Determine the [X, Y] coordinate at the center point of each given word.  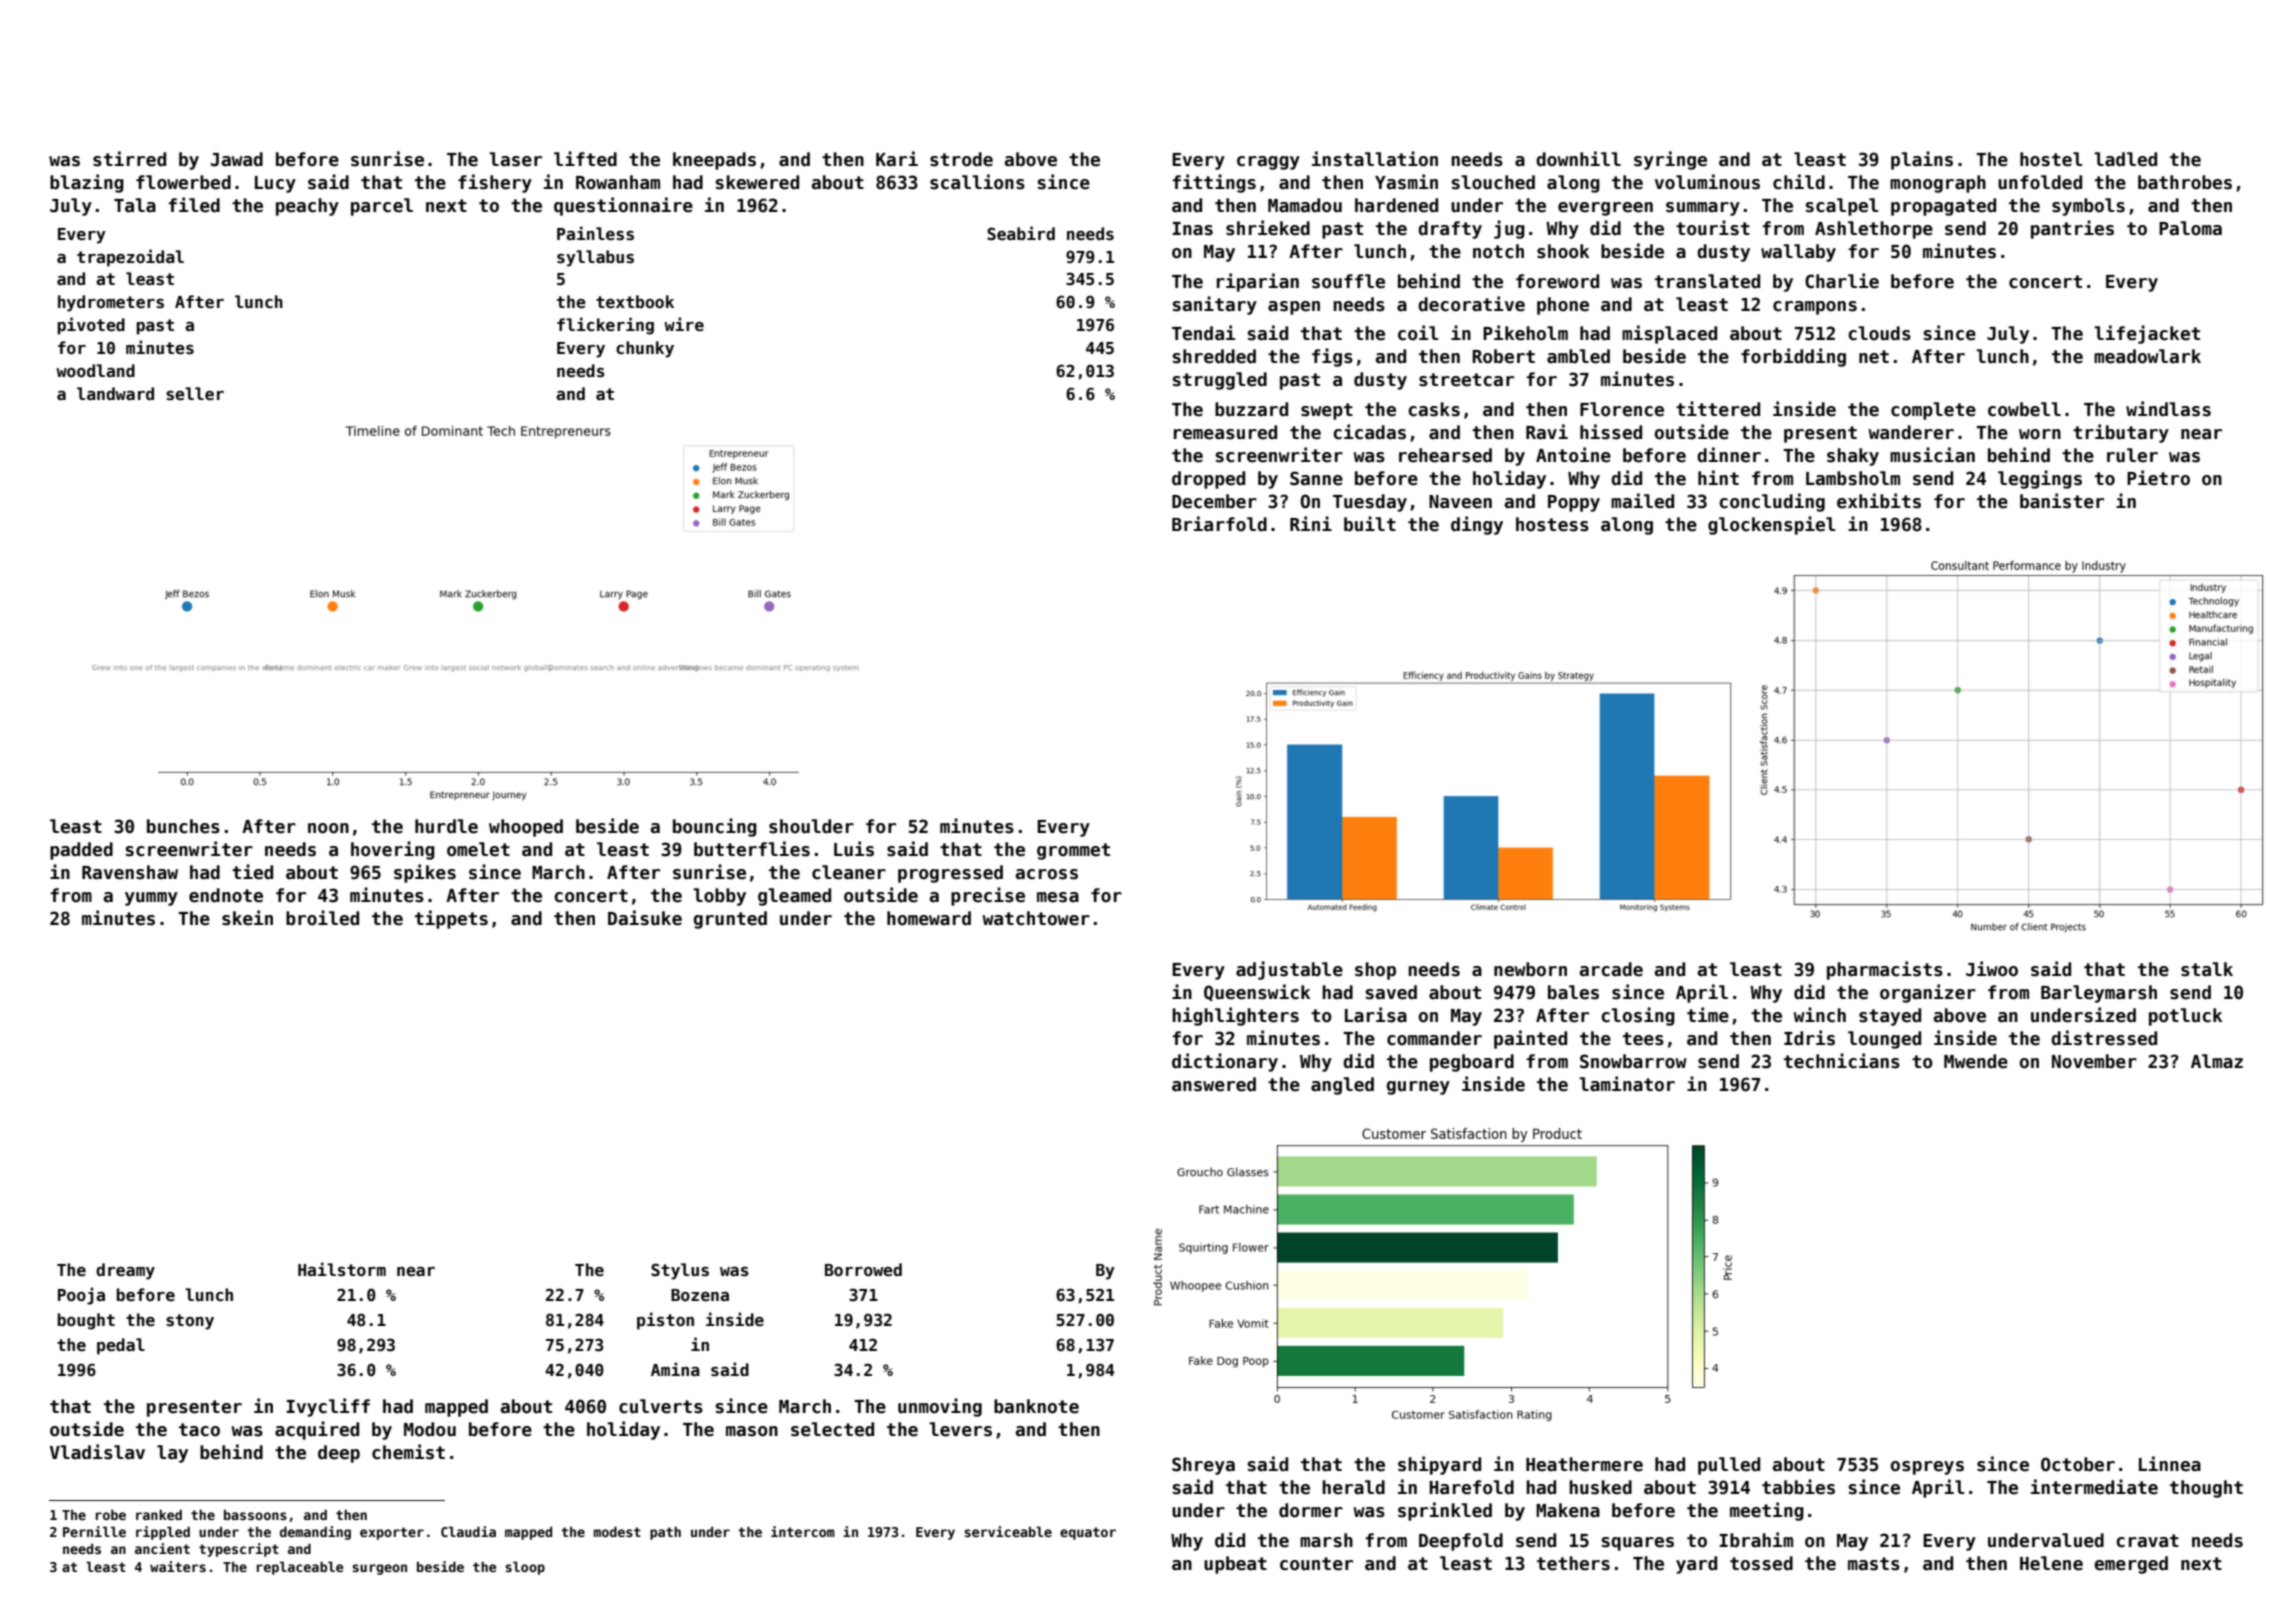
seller [195, 394]
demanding [315, 1533]
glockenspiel [1772, 525]
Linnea [2170, 1464]
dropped [1208, 480]
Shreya [1203, 1466]
